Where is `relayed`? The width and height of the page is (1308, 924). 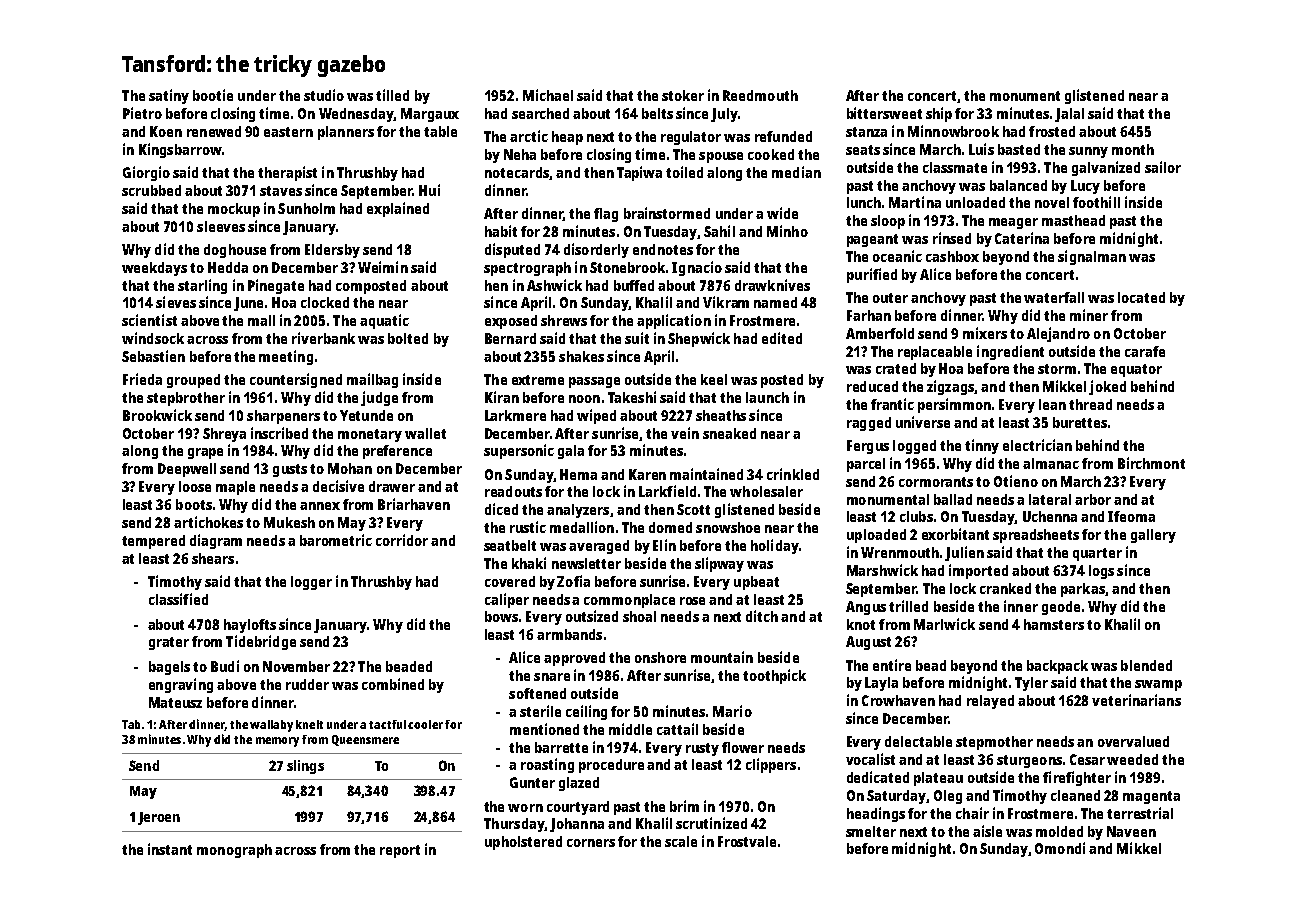
relayed is located at coordinates (990, 702).
